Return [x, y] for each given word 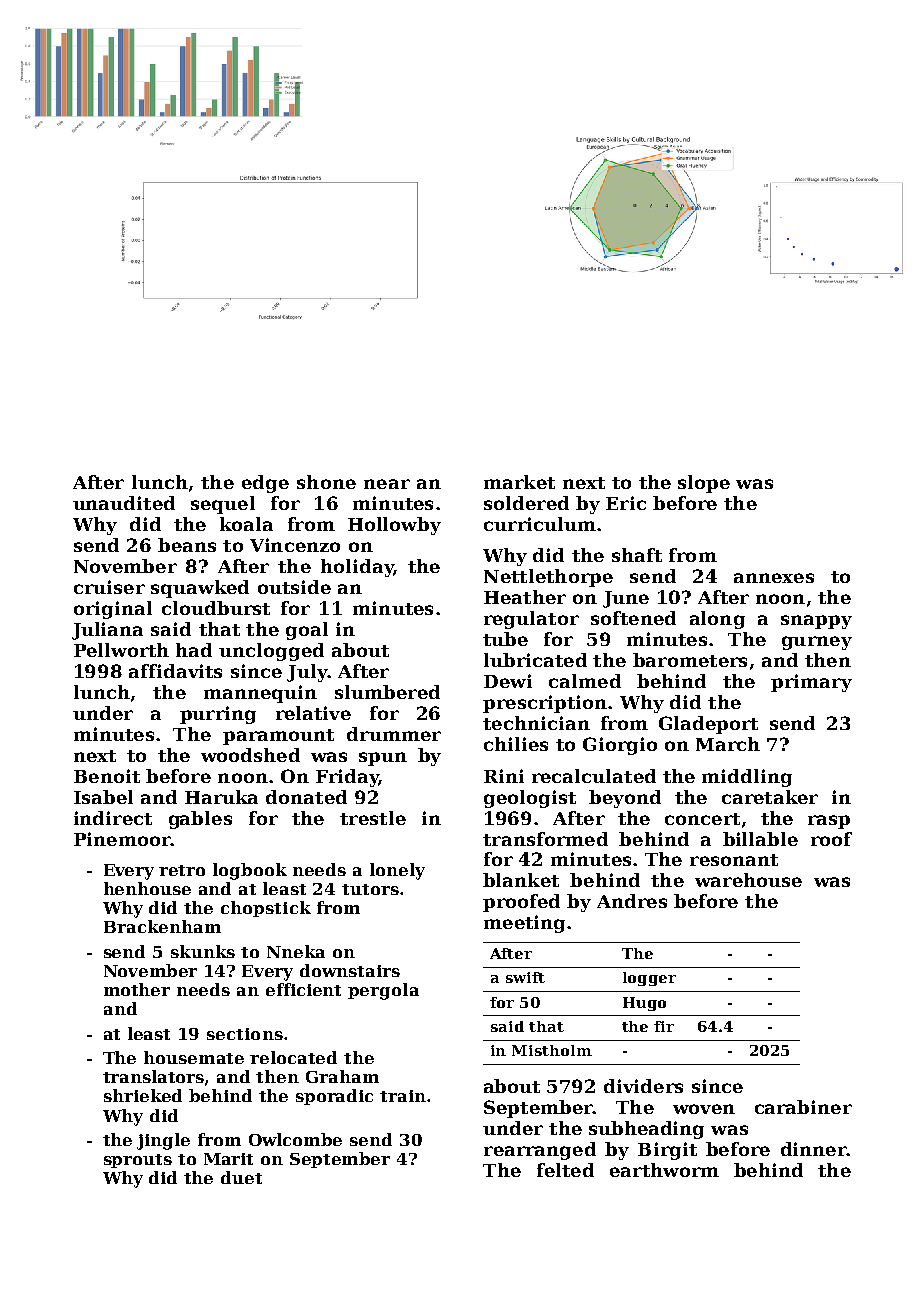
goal [307, 631]
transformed [545, 839]
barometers [690, 660]
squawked [200, 589]
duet [241, 1177]
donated [306, 797]
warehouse [748, 880]
